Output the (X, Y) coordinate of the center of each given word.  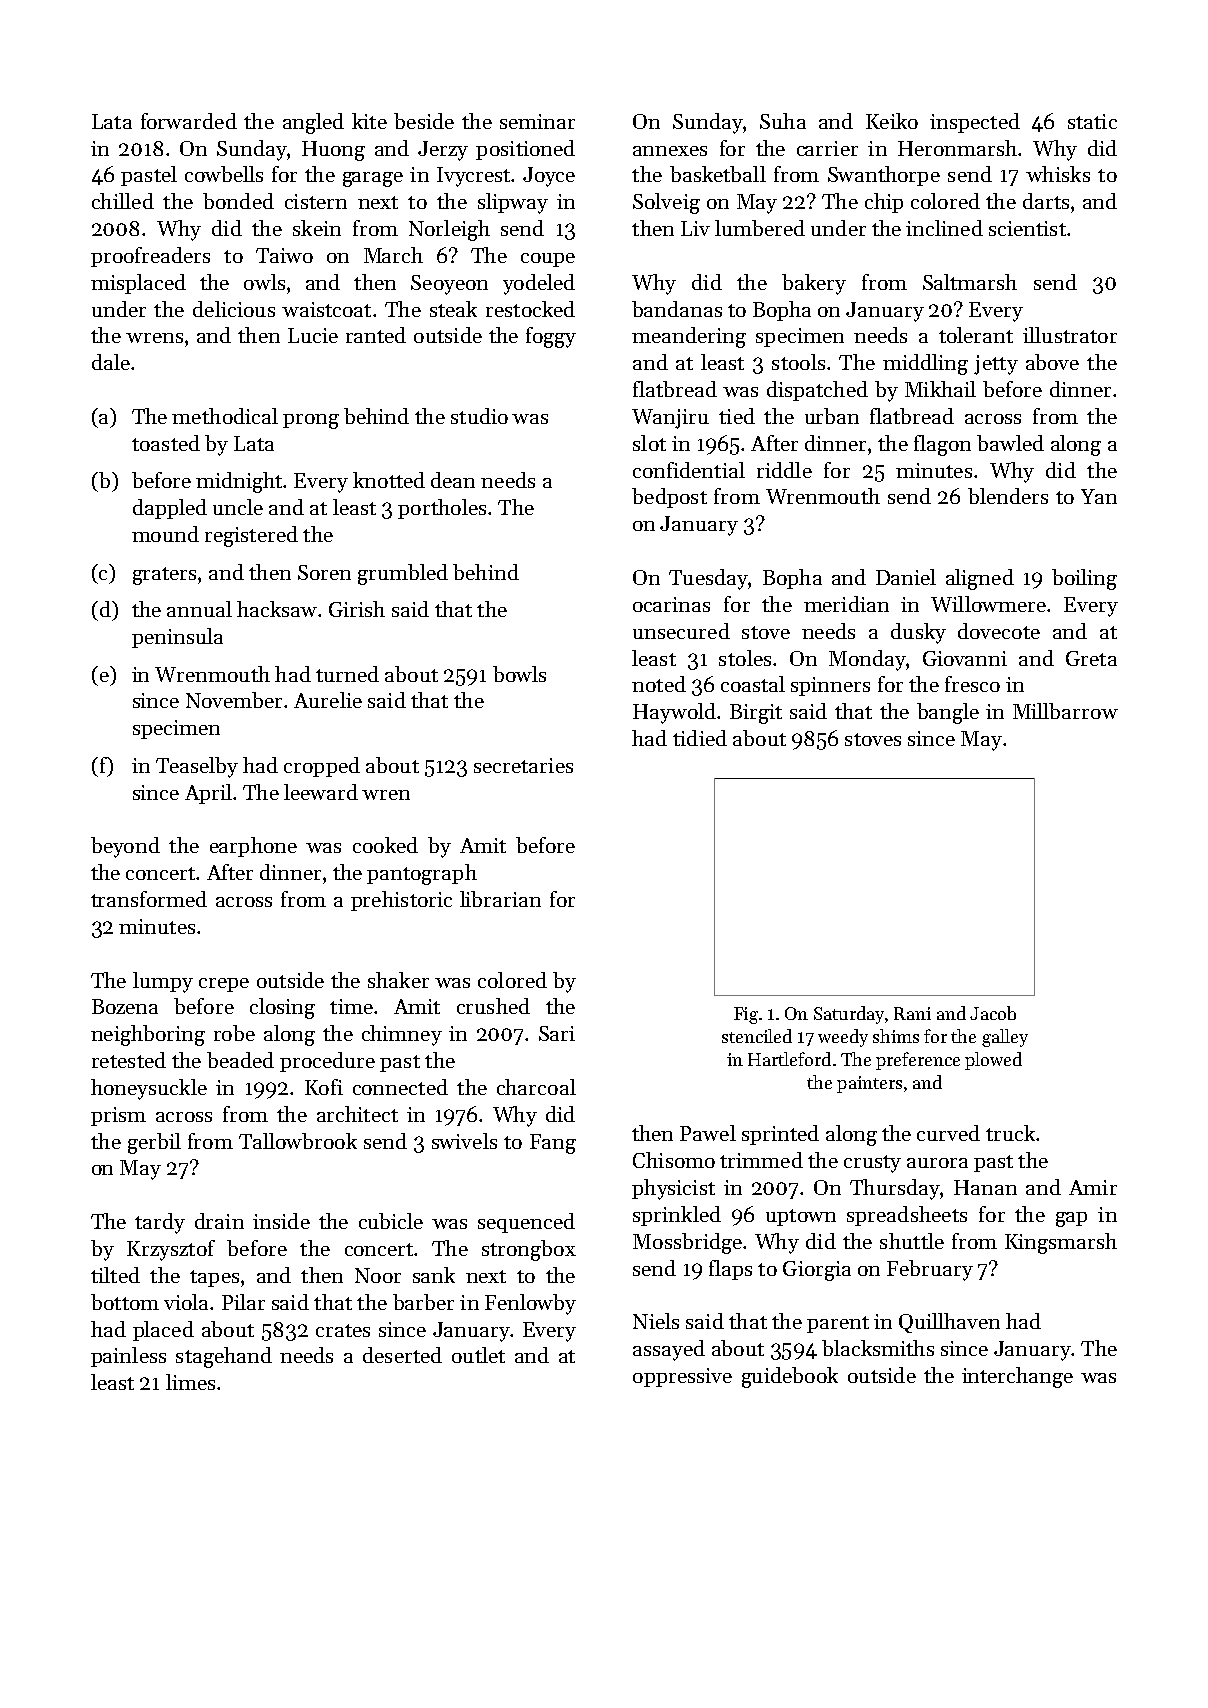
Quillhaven (949, 1323)
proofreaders (150, 257)
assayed (669, 1350)
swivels (464, 1141)
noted (659, 684)
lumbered (760, 228)
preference (918, 1061)
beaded (240, 1060)
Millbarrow (1065, 711)
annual (199, 609)
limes (190, 1382)
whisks (1058, 174)
